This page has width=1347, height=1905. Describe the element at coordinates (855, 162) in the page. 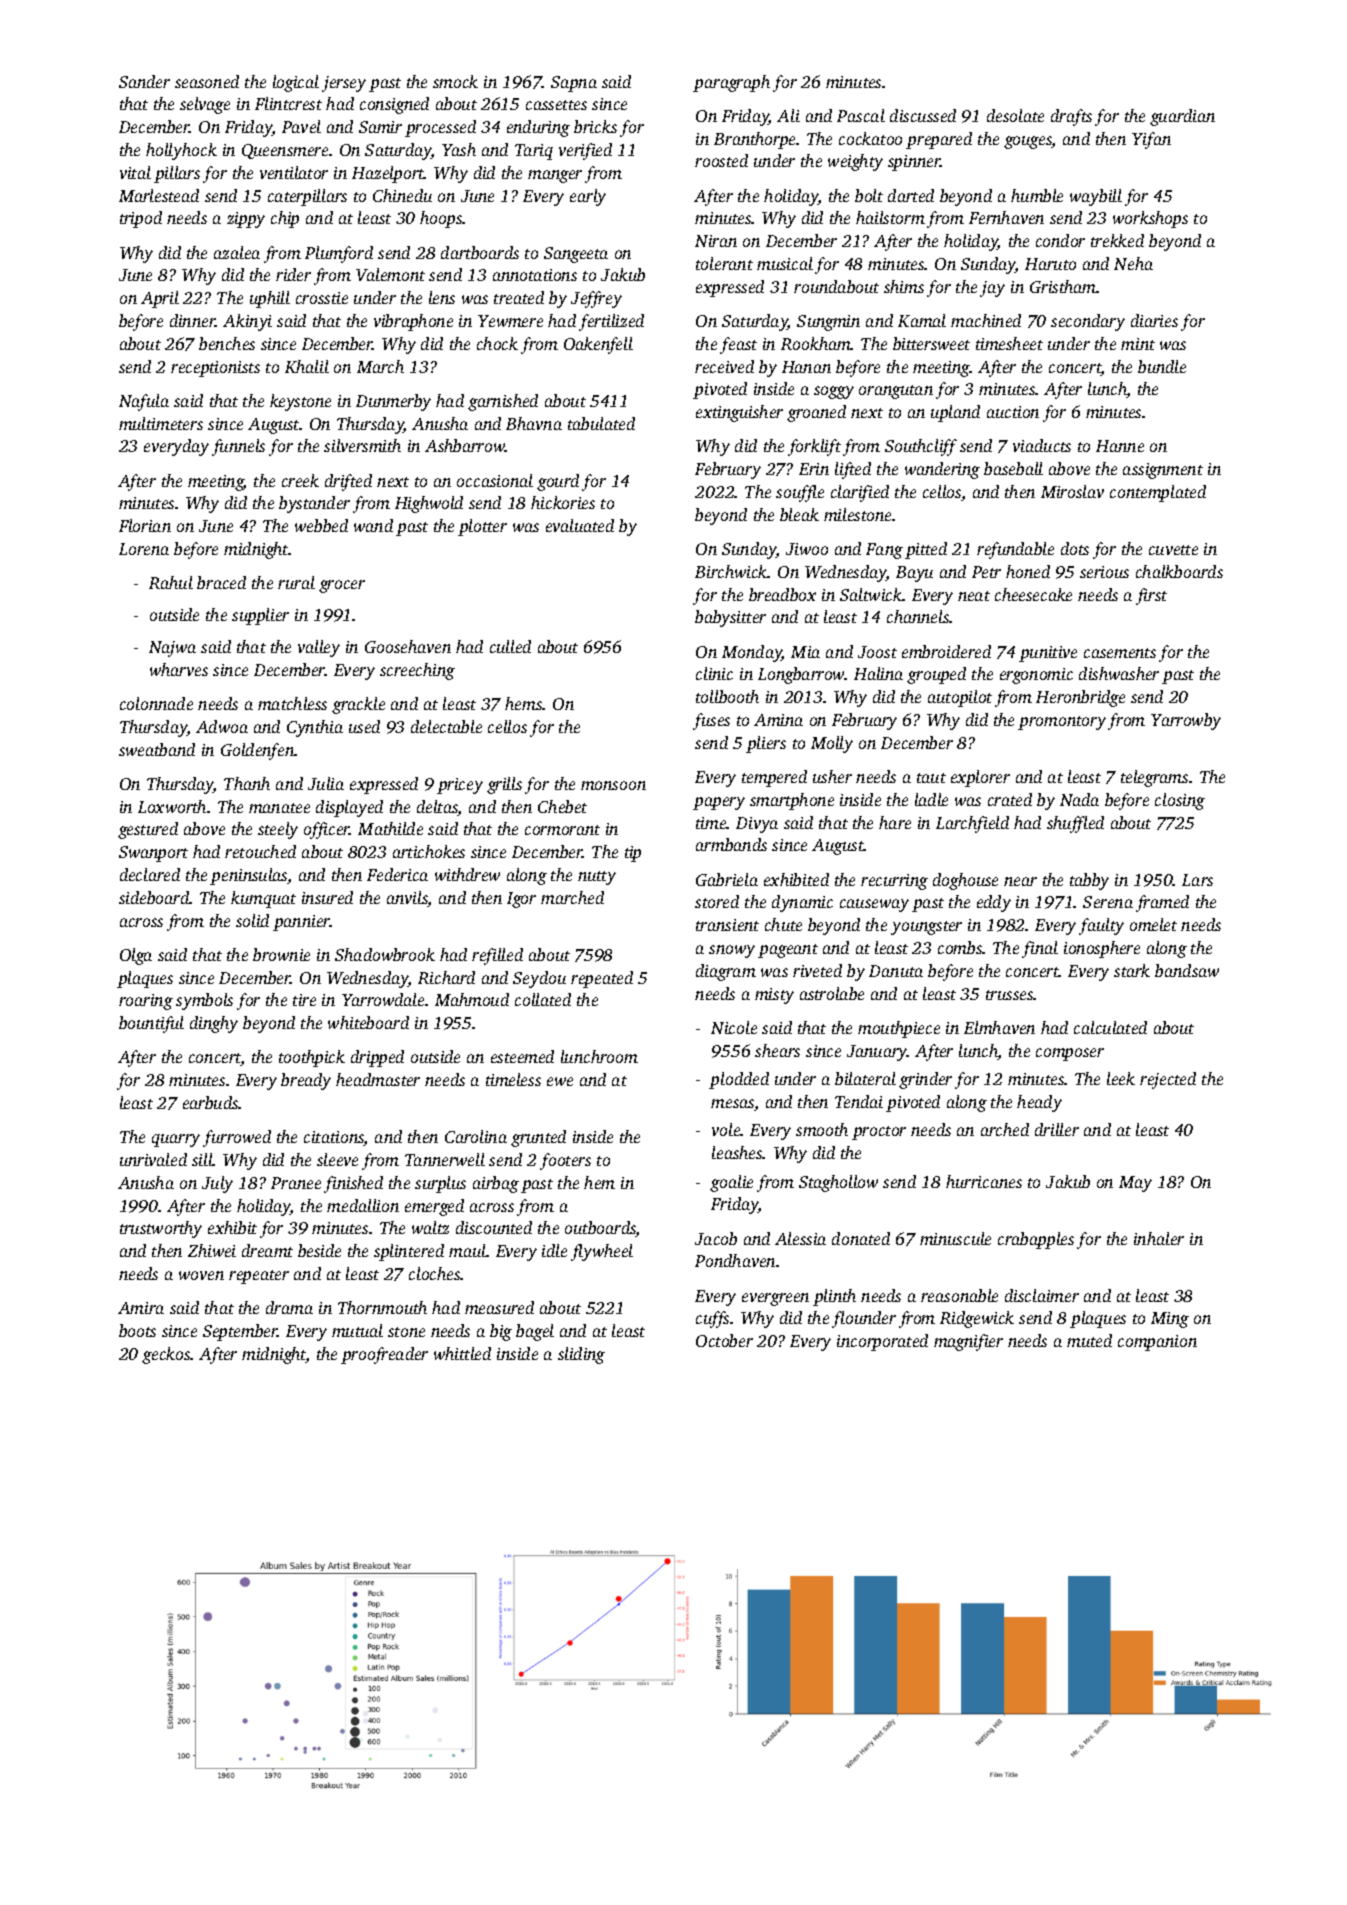

I see `weighty` at that location.
